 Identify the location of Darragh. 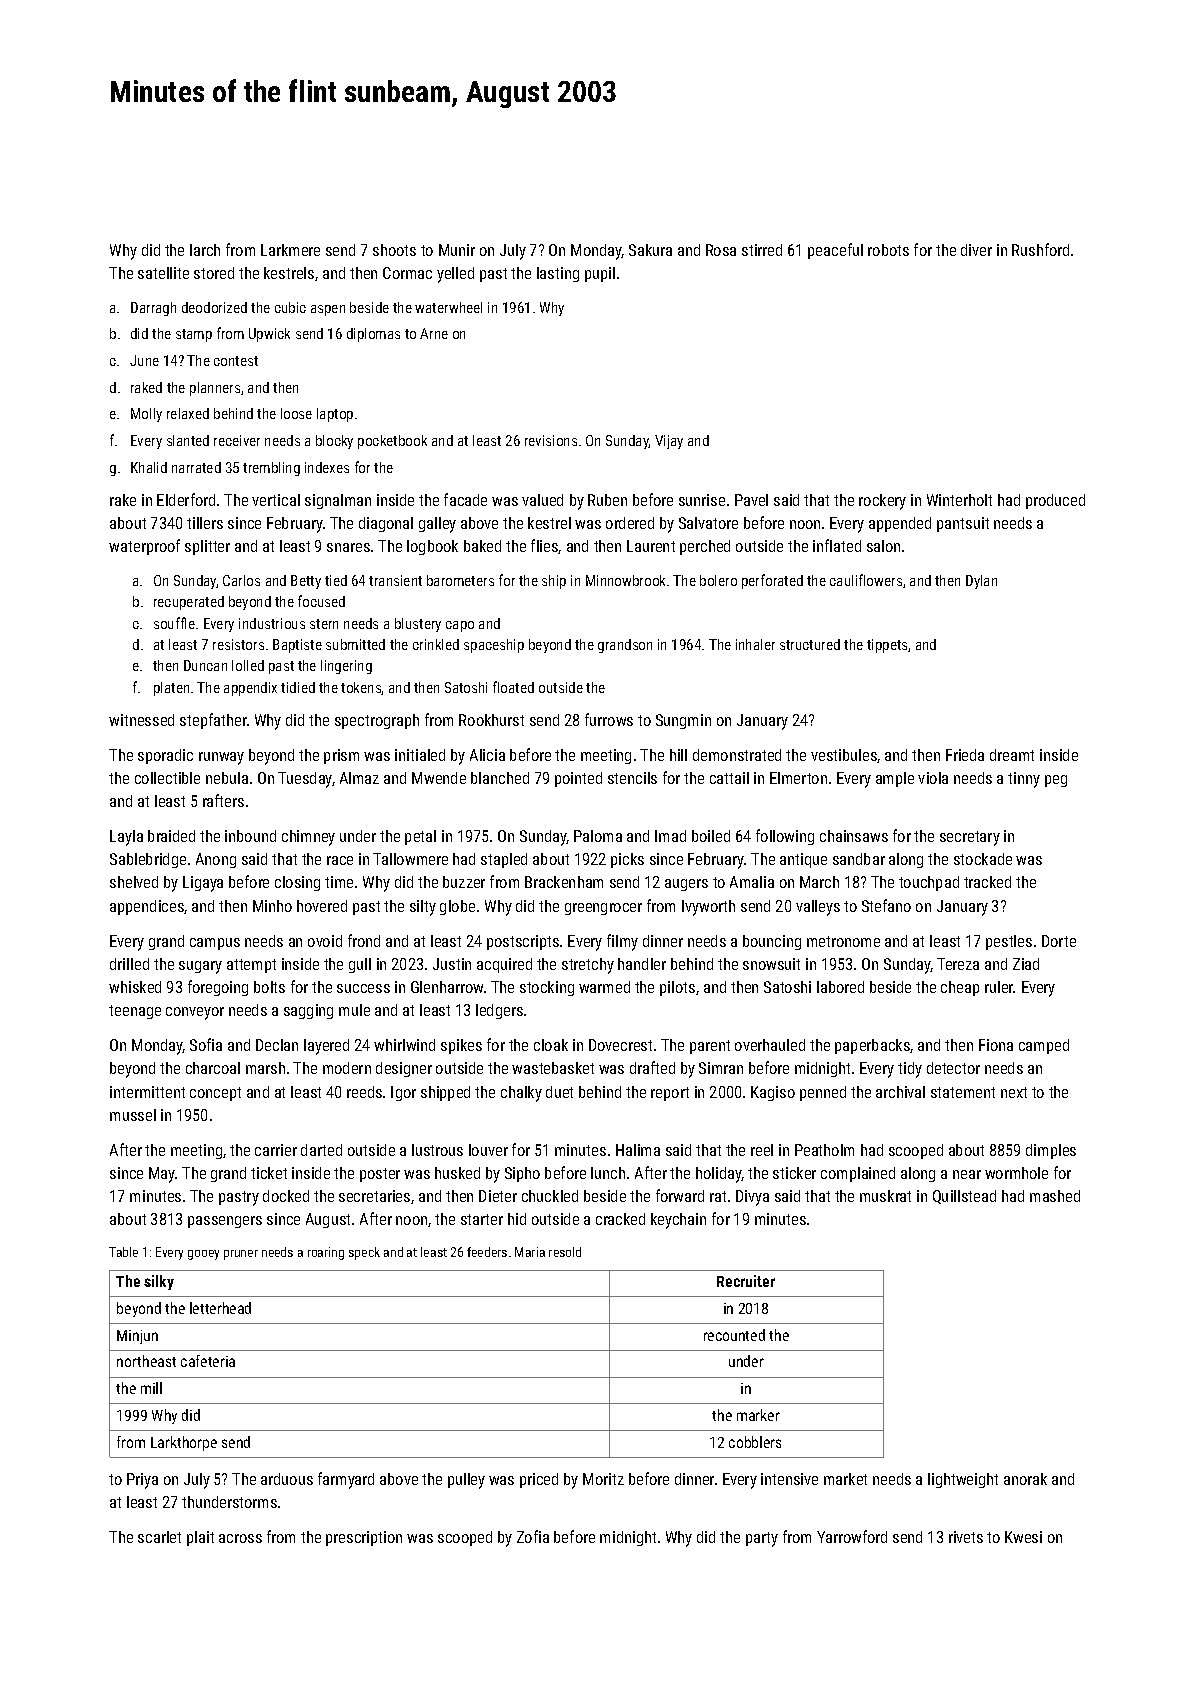
(153, 309).
